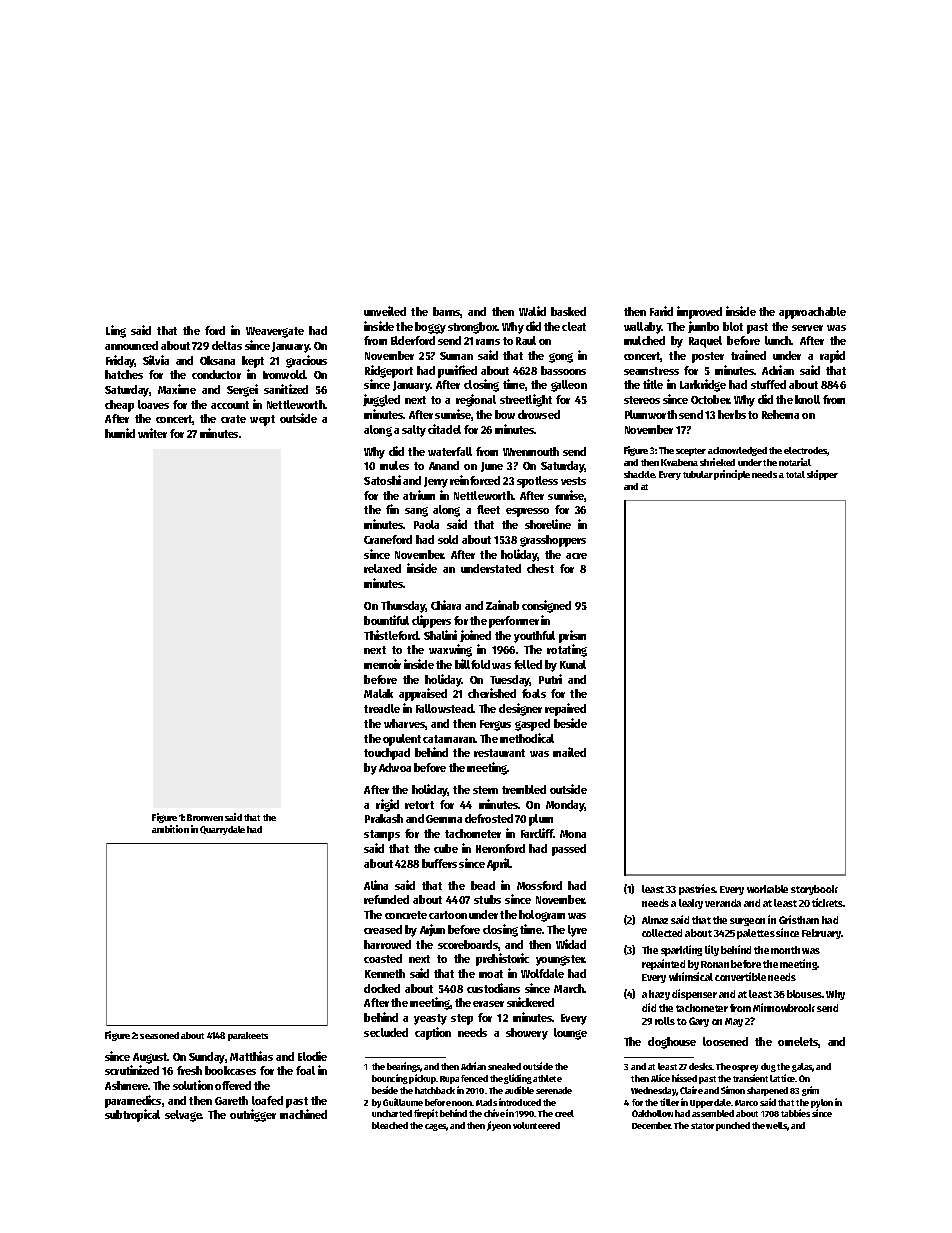  What do you see at coordinates (832, 356) in the page?
I see `rapid` at bounding box center [832, 356].
